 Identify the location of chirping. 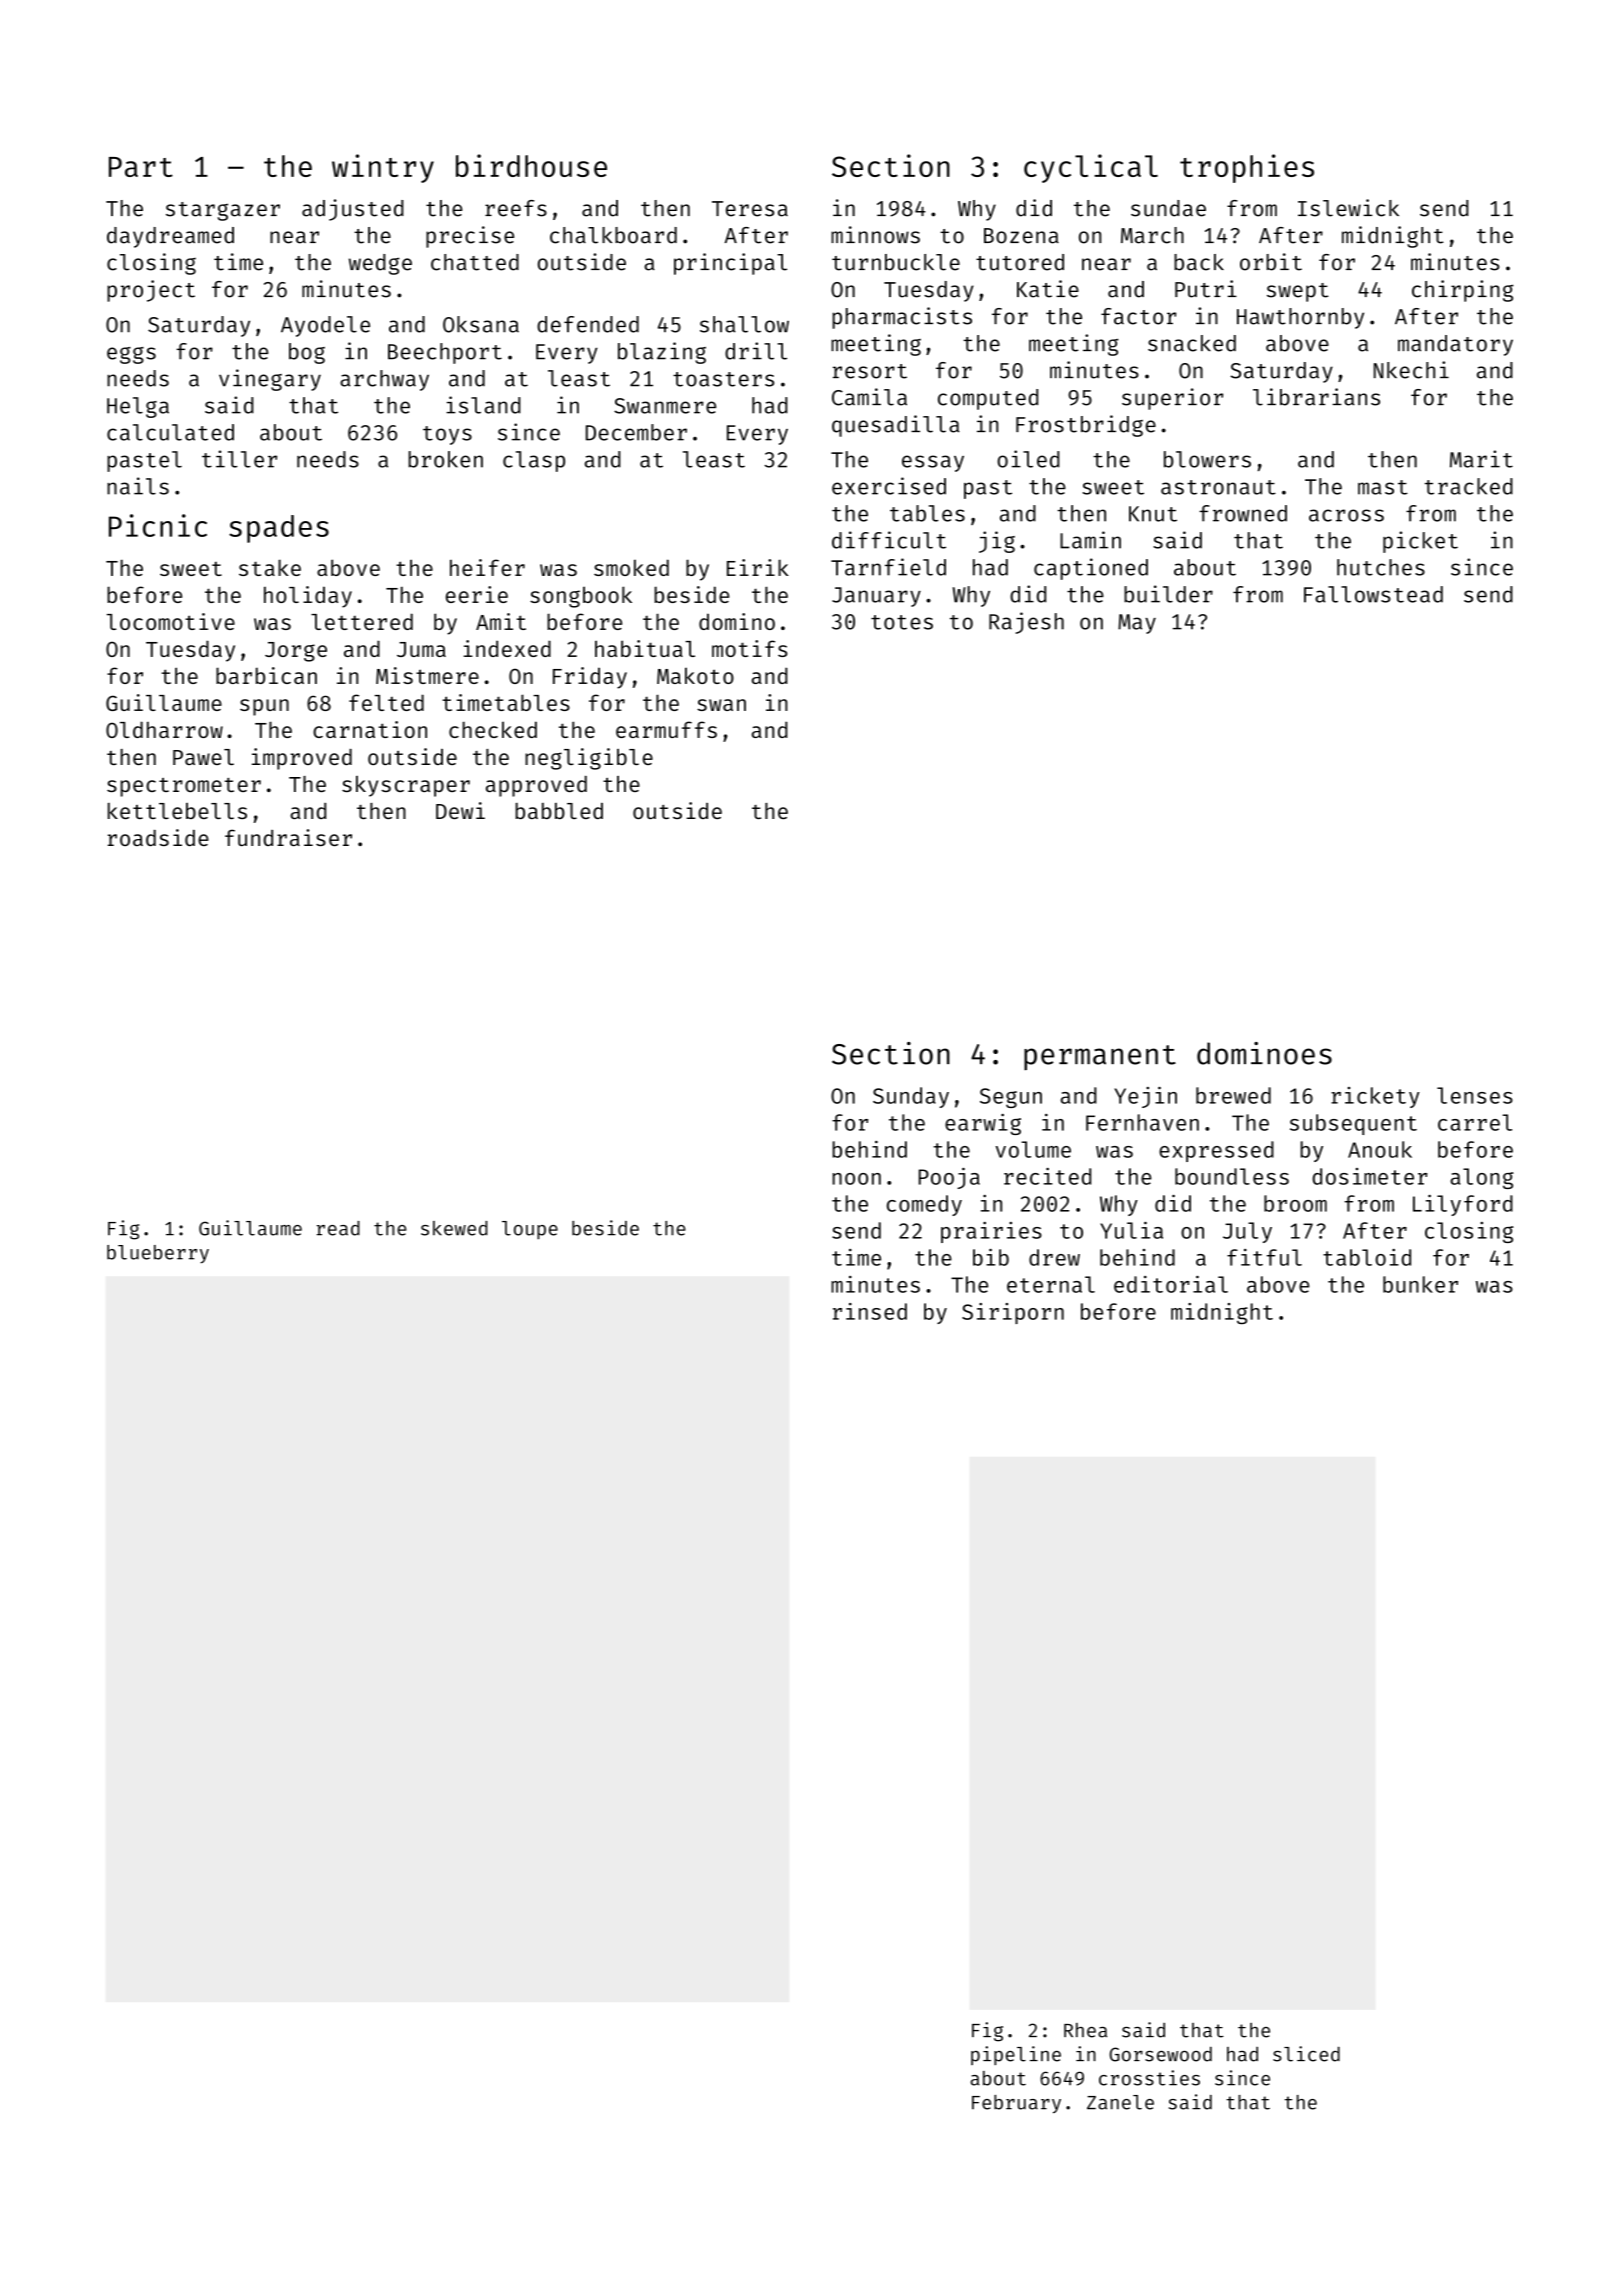
(1463, 291).
